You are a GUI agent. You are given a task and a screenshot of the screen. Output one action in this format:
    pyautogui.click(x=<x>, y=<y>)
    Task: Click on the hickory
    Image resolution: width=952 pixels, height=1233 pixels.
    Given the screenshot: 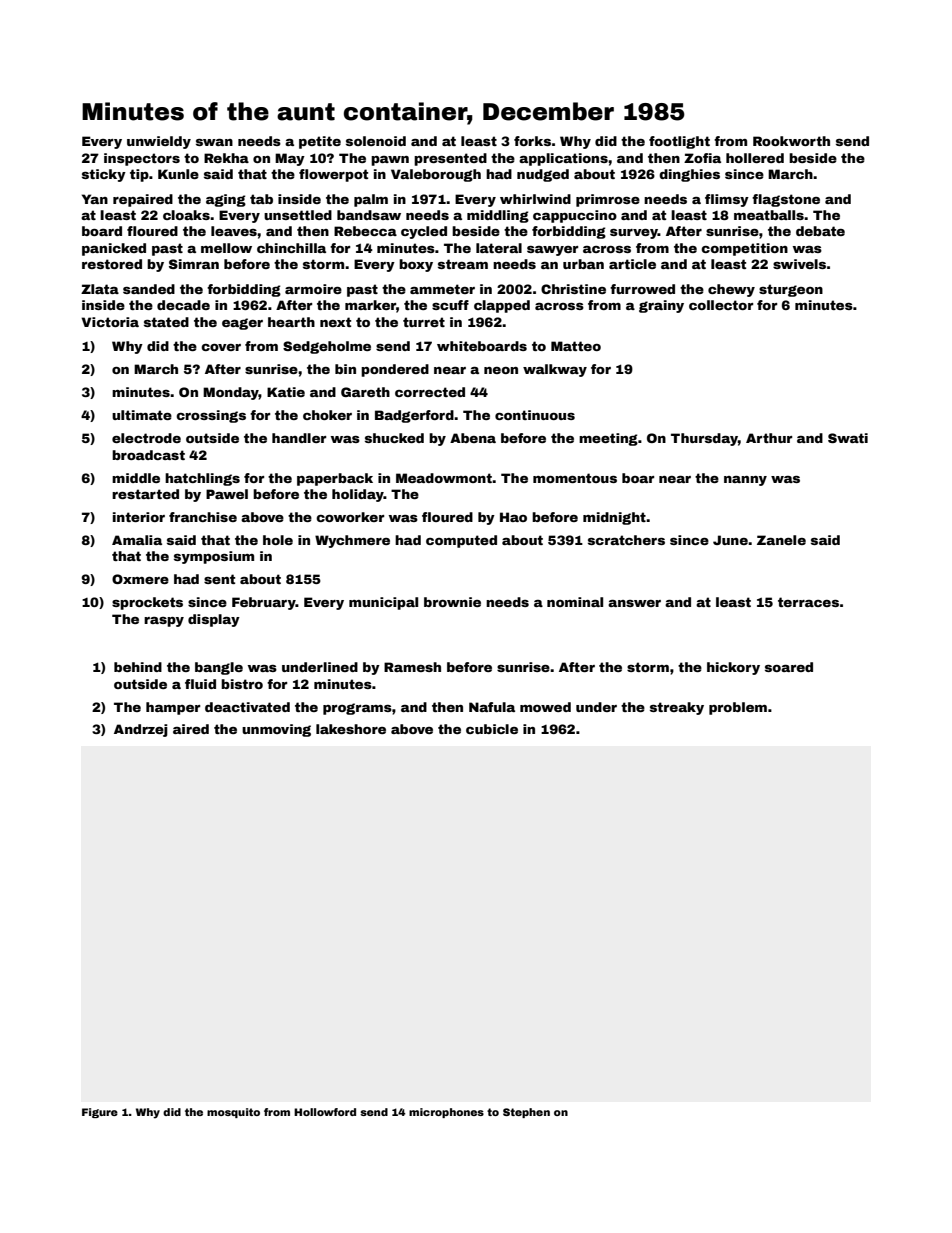 What is the action you would take?
    pyautogui.click(x=733, y=668)
